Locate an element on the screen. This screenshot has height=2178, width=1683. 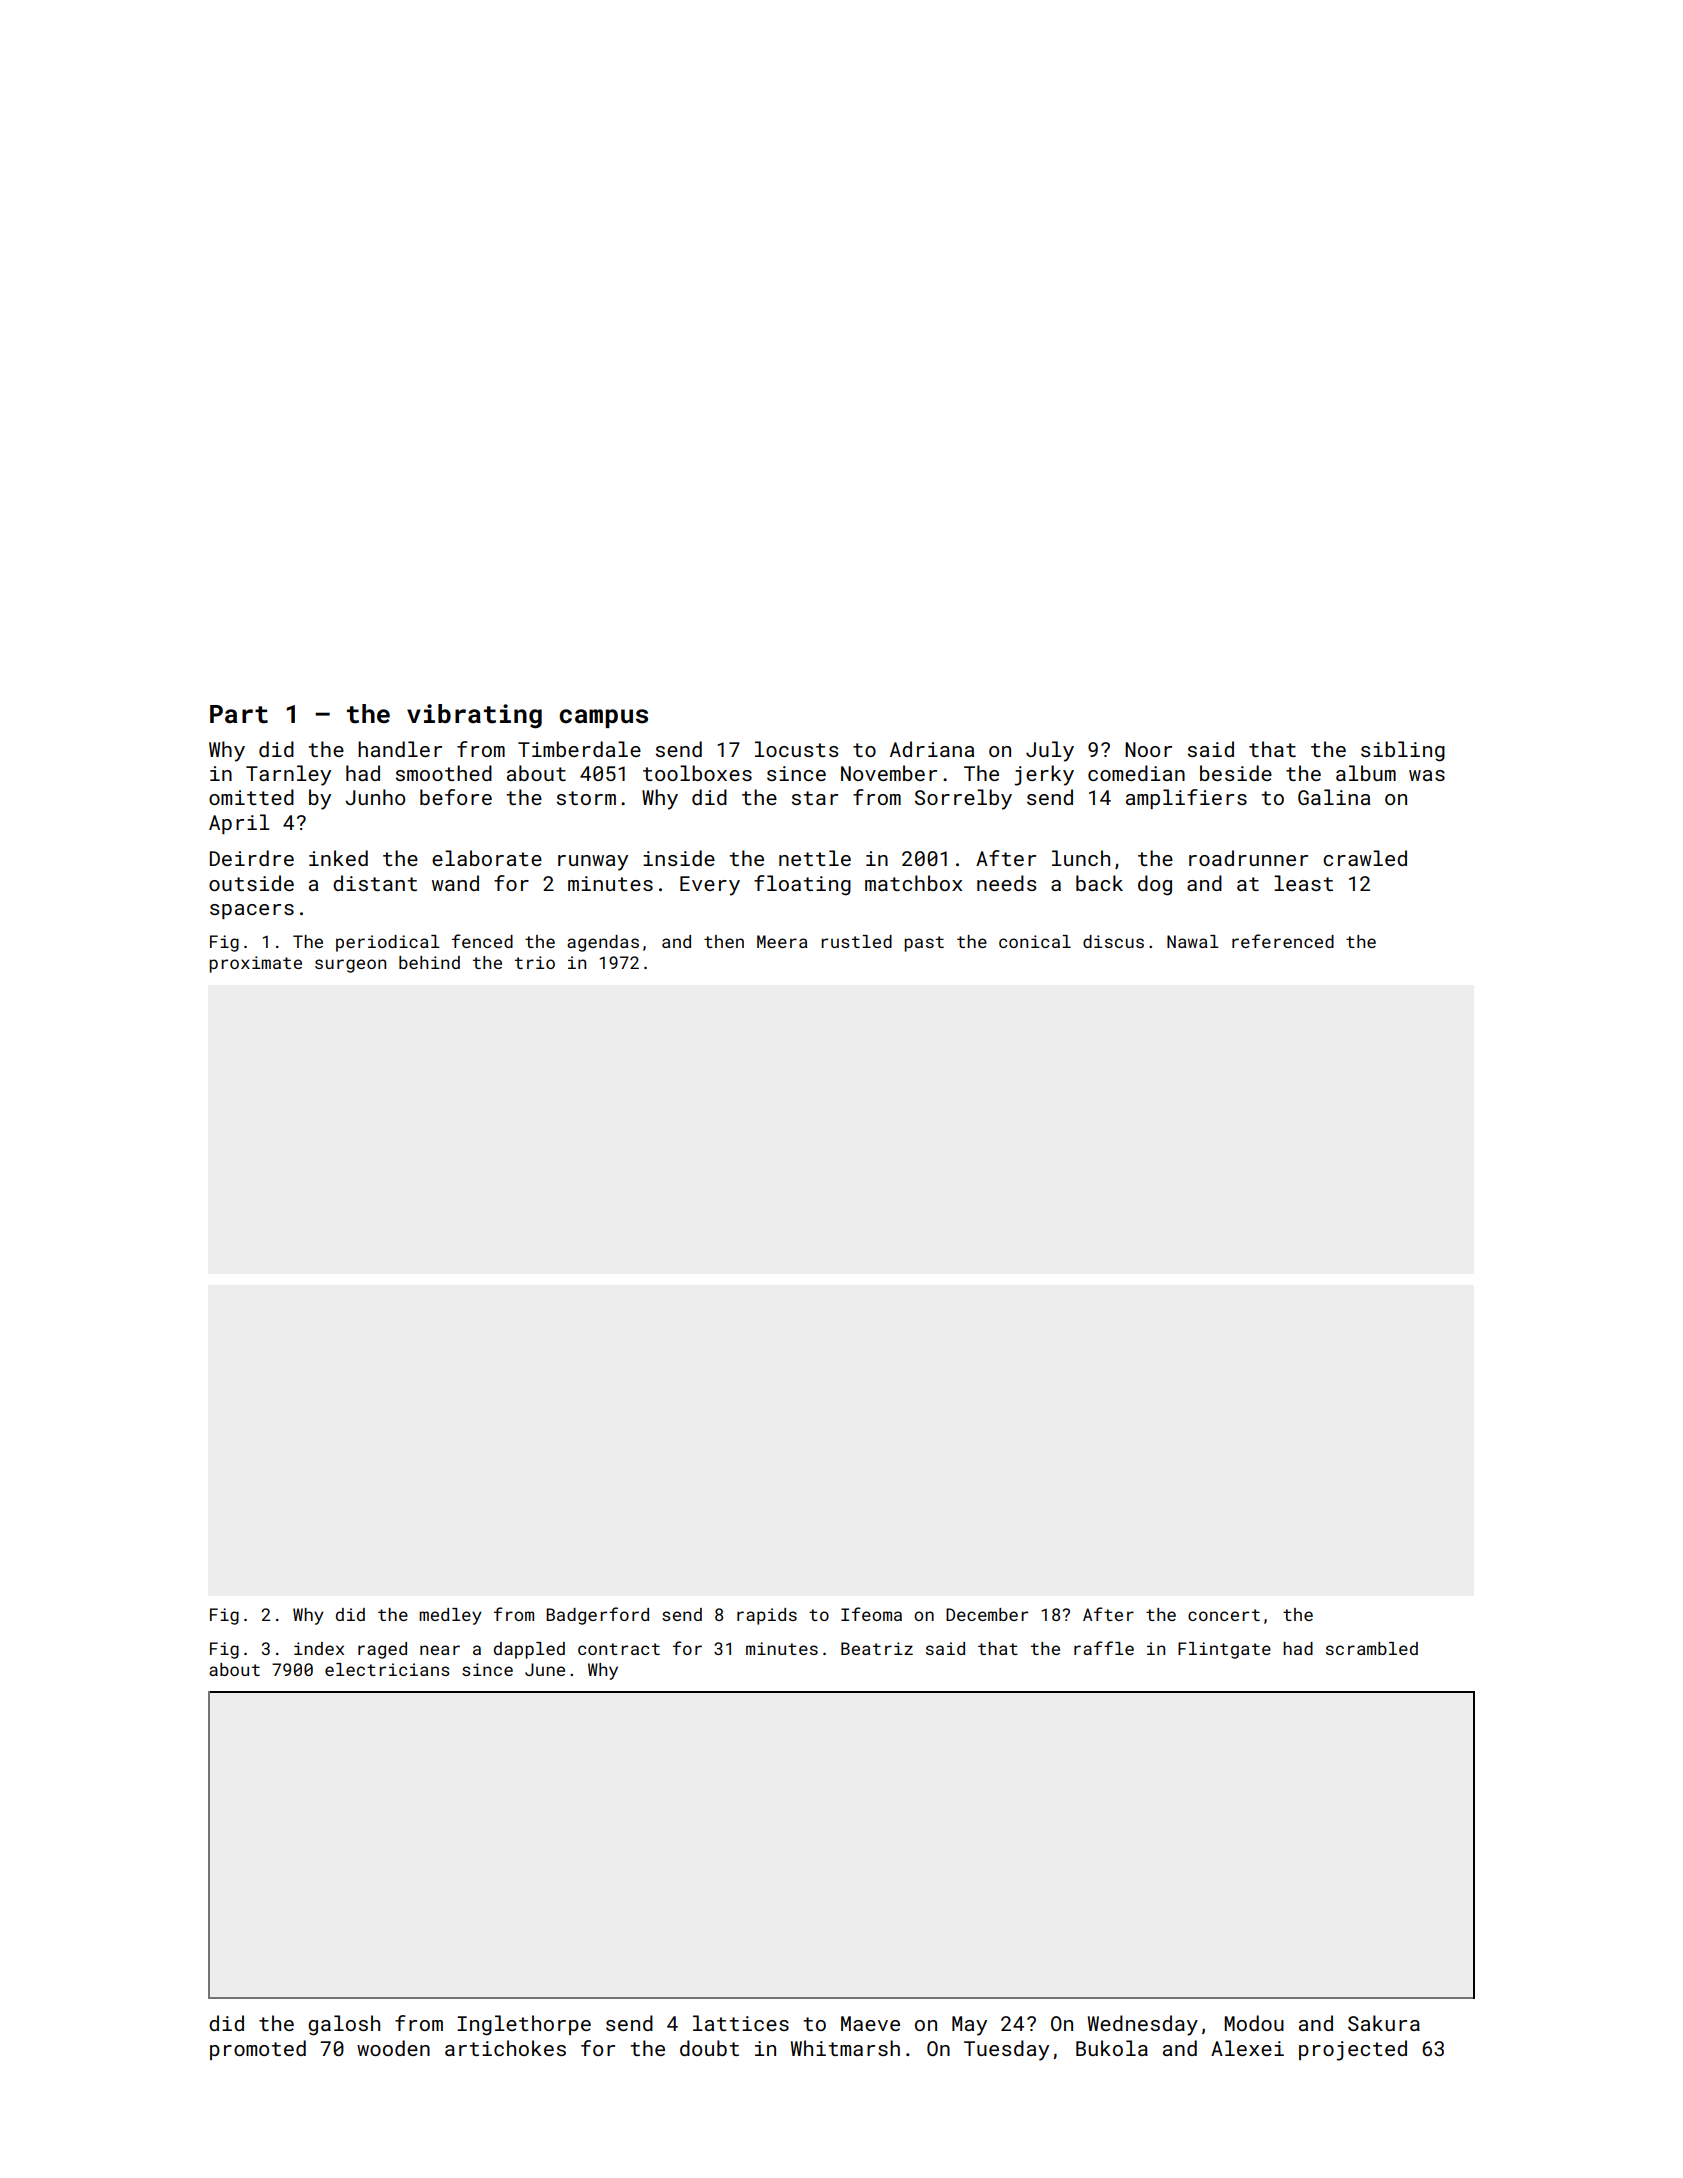
campus is located at coordinates (603, 718).
